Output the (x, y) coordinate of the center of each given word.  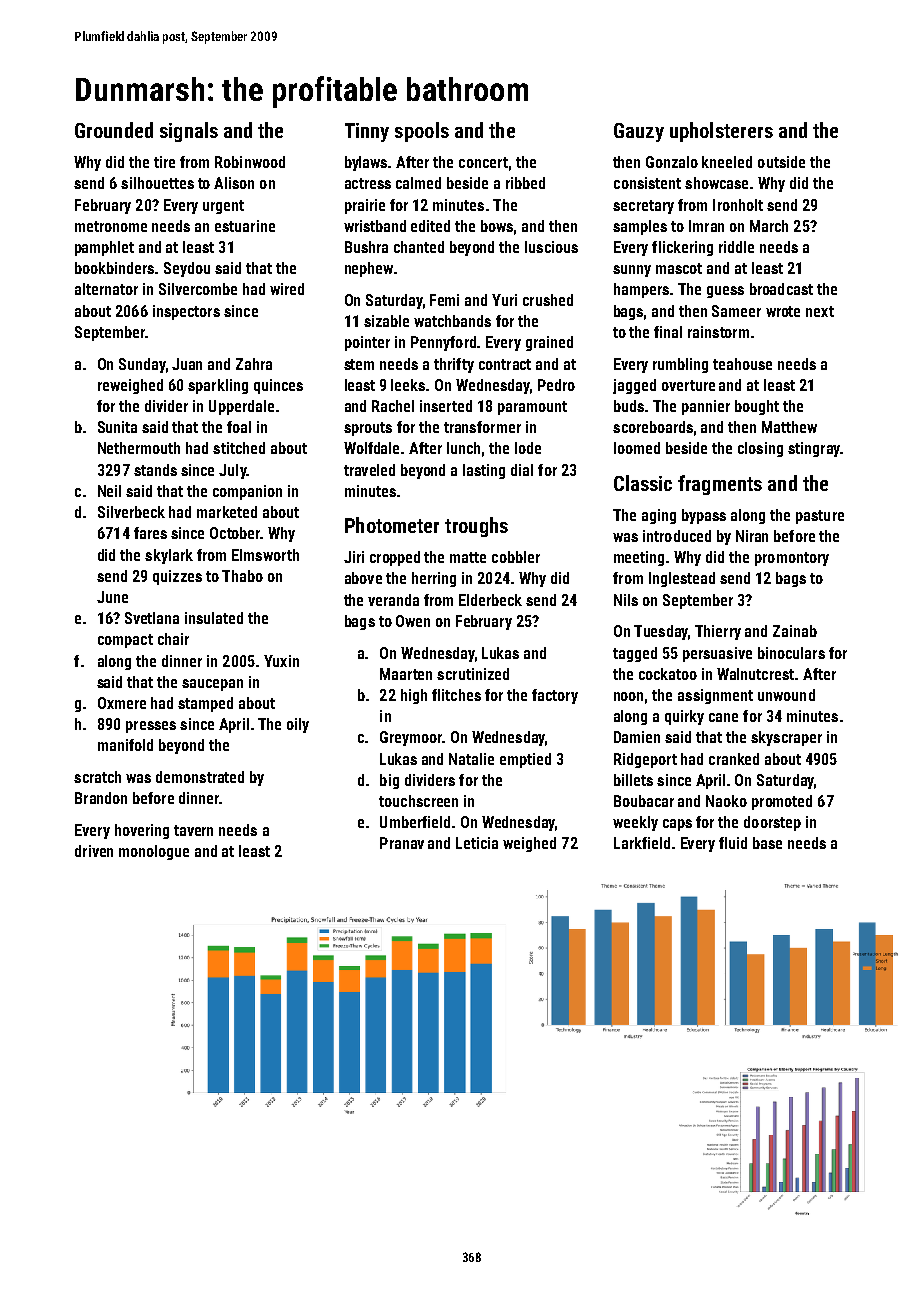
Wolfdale (371, 448)
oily (298, 725)
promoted (782, 802)
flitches (456, 695)
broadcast (781, 289)
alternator (106, 289)
